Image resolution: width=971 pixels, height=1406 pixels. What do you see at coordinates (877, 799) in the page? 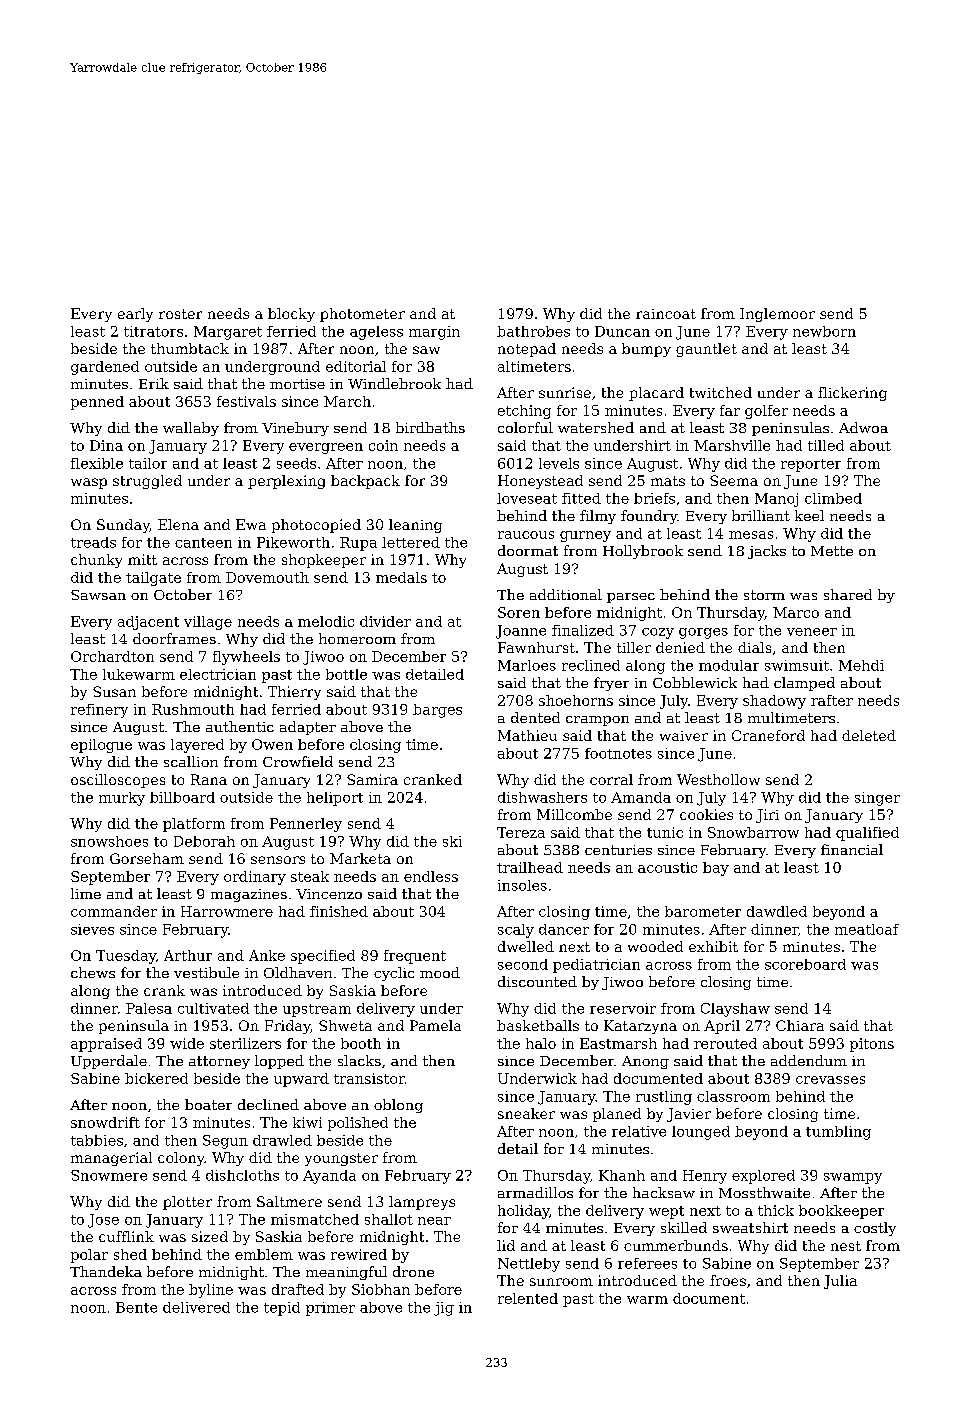
I see `singer` at bounding box center [877, 799].
